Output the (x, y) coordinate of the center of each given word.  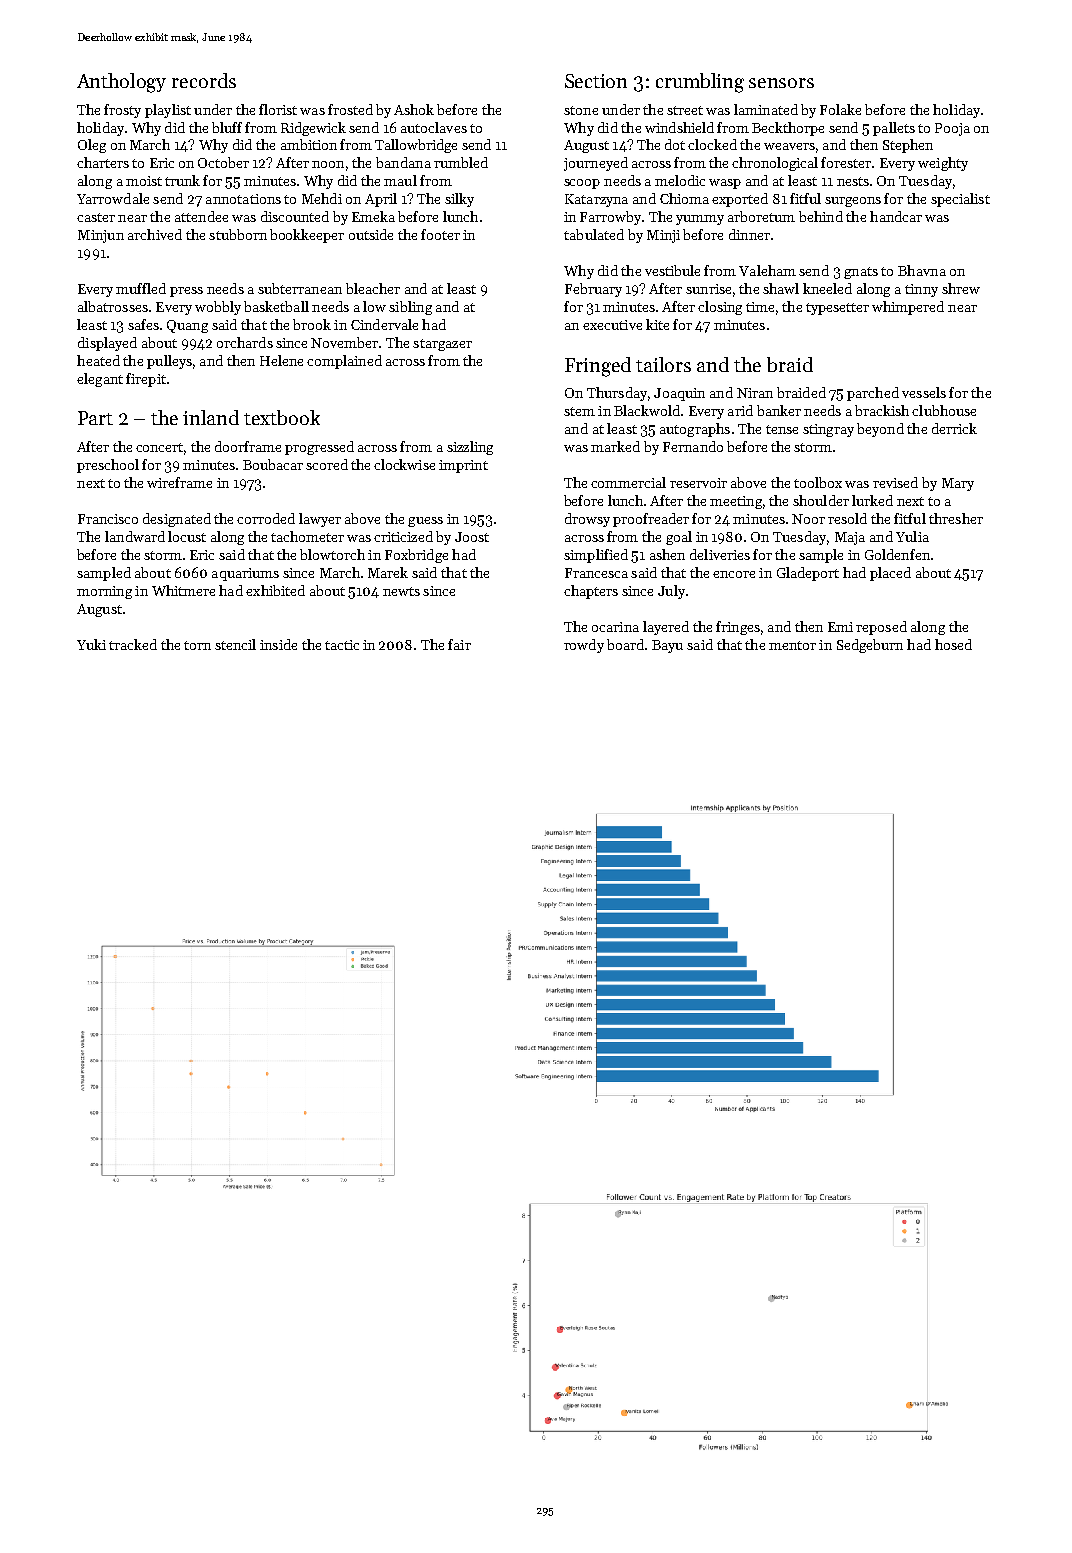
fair (459, 644)
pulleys (169, 362)
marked (615, 446)
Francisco (108, 519)
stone (581, 110)
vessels (924, 392)
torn (197, 645)
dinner (749, 234)
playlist (168, 111)
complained (344, 362)
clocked (712, 144)
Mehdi (322, 198)
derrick (954, 428)
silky (459, 200)
